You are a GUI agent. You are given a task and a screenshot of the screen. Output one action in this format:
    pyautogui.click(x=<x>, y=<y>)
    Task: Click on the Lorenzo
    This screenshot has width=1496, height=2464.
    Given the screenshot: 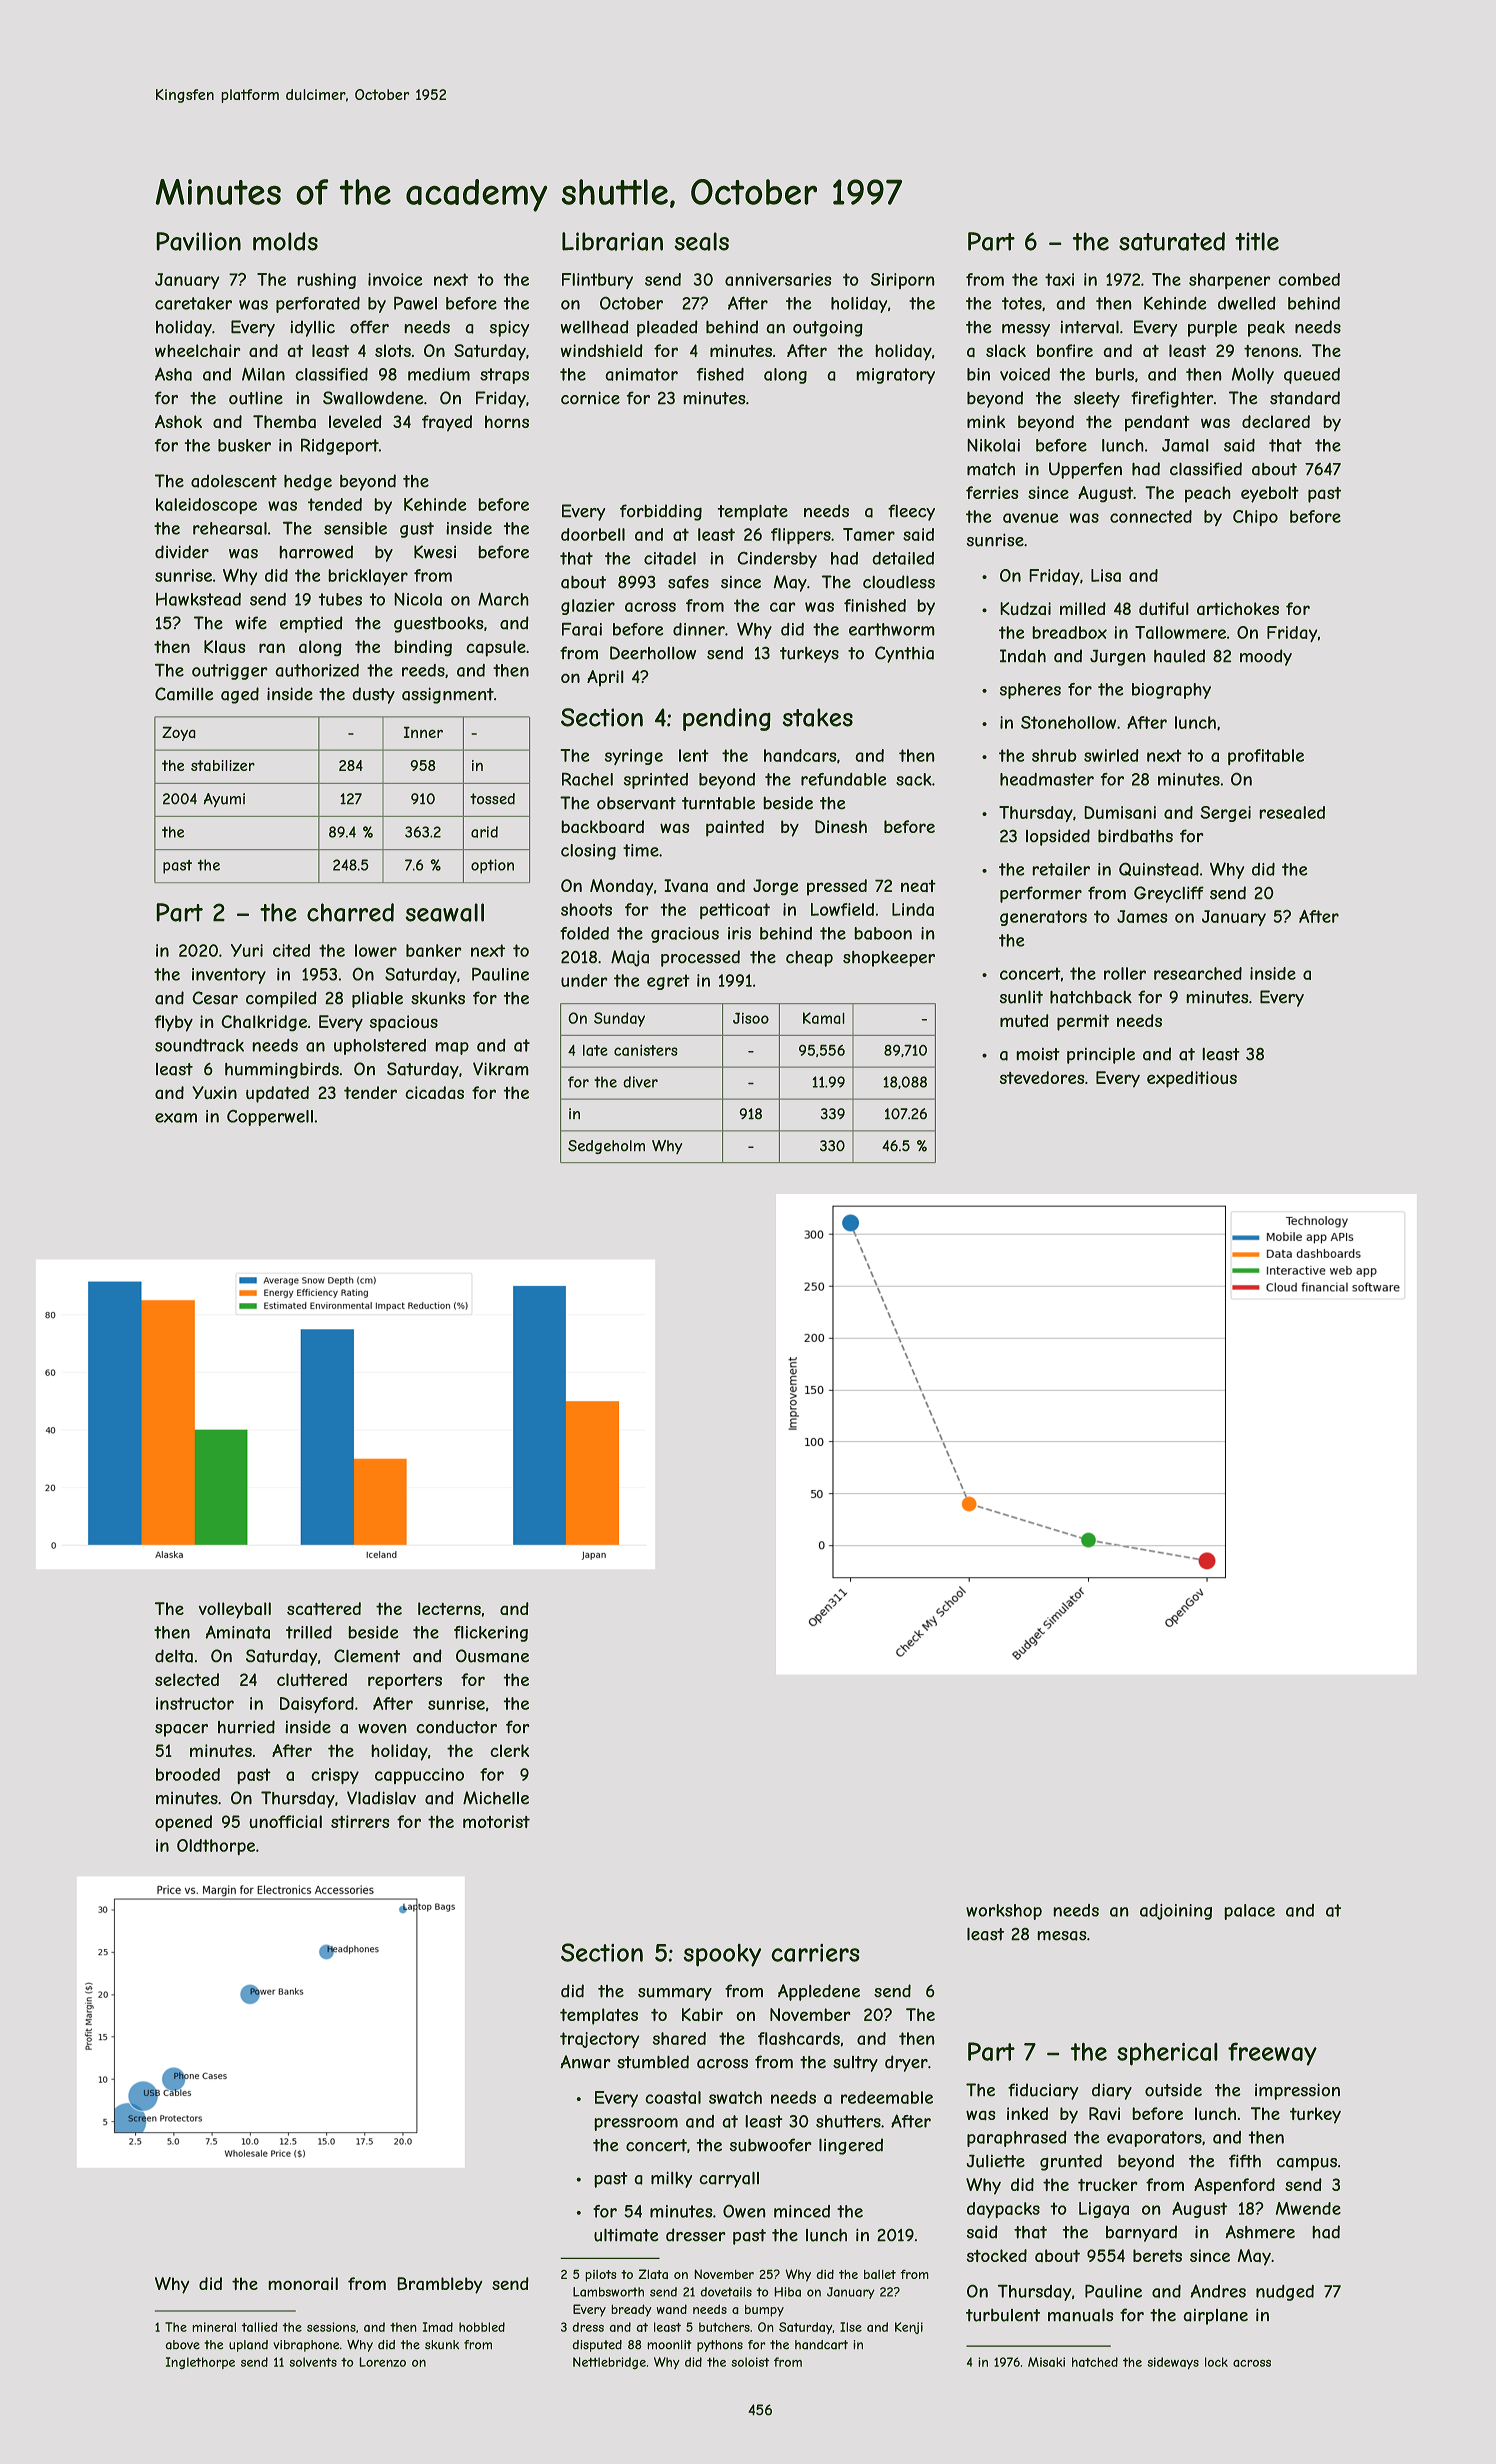 What is the action you would take?
    pyautogui.click(x=382, y=2362)
